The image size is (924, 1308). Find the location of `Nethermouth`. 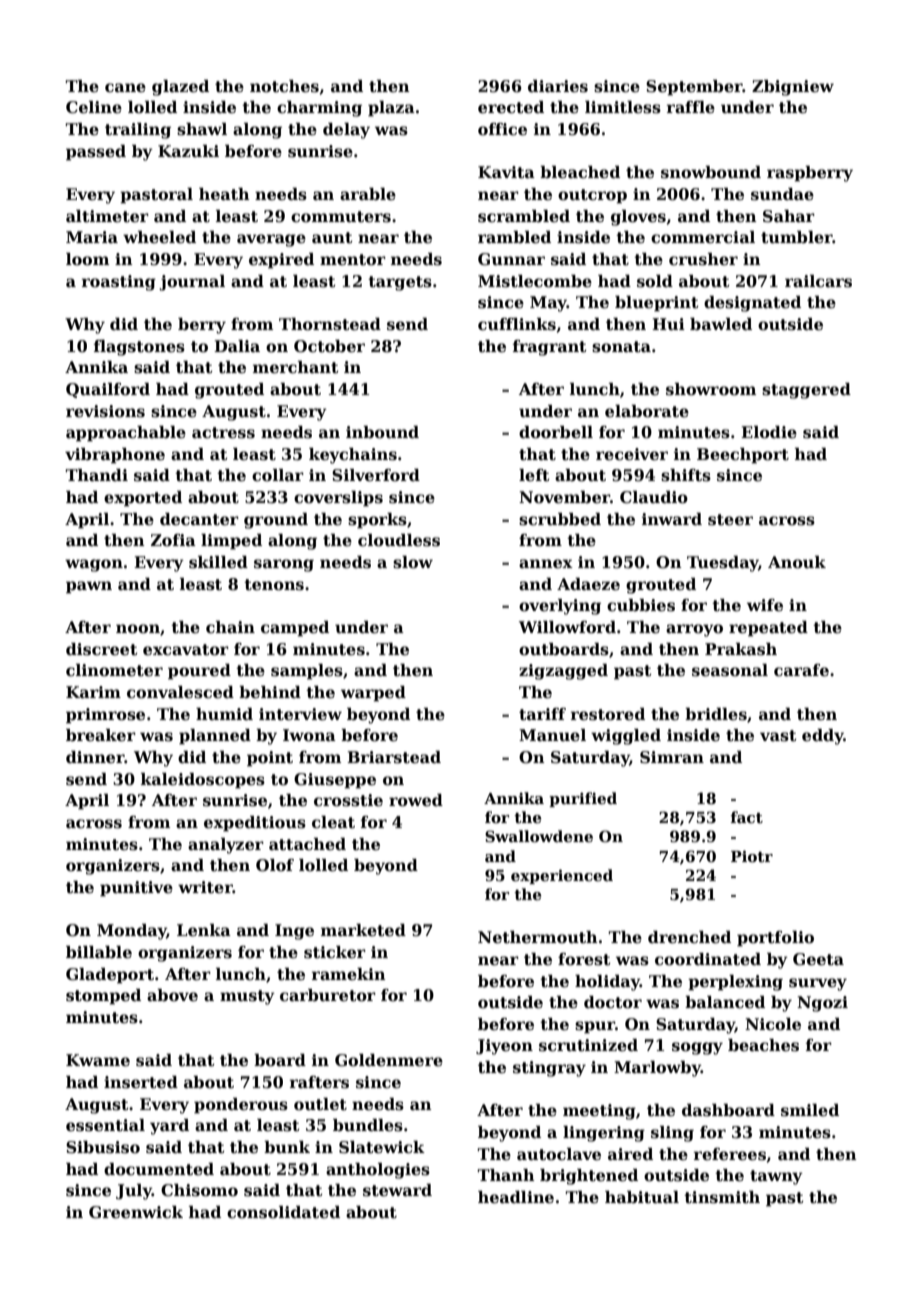

Nethermouth is located at coordinates (538, 937).
